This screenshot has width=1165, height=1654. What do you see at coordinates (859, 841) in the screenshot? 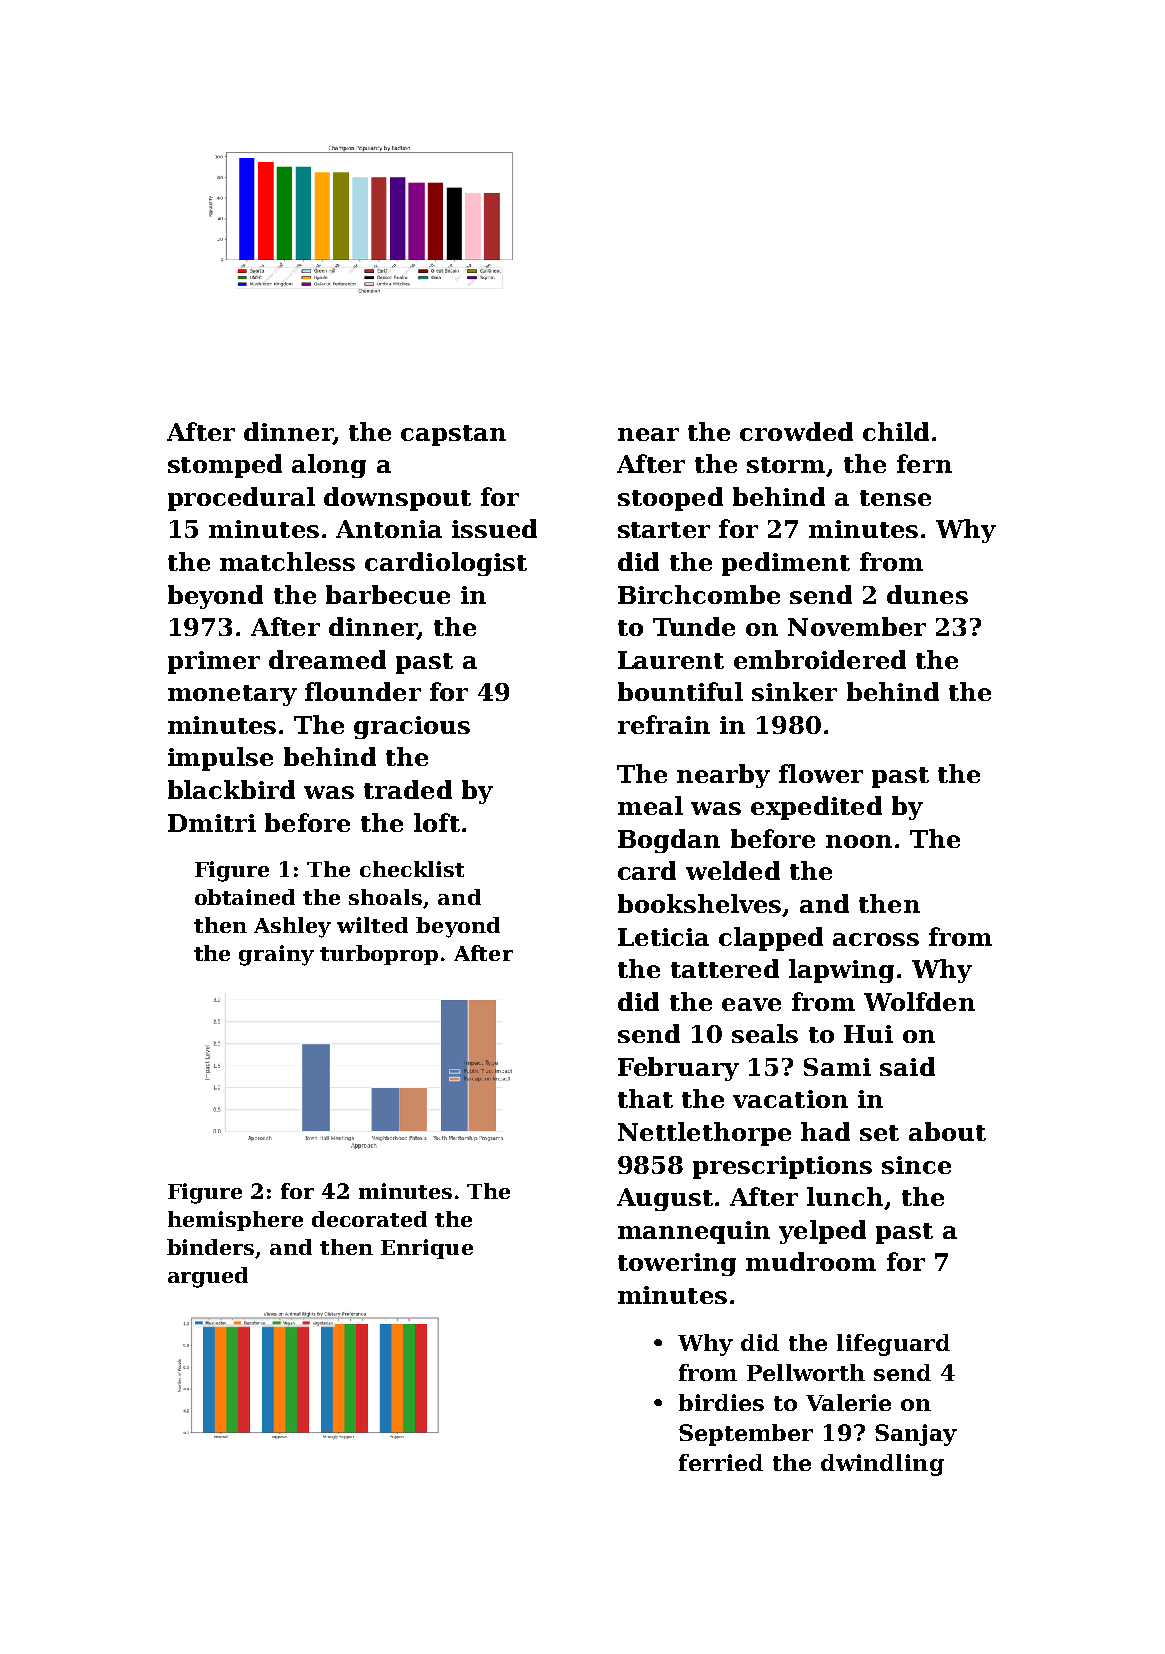
I see `noon` at bounding box center [859, 841].
